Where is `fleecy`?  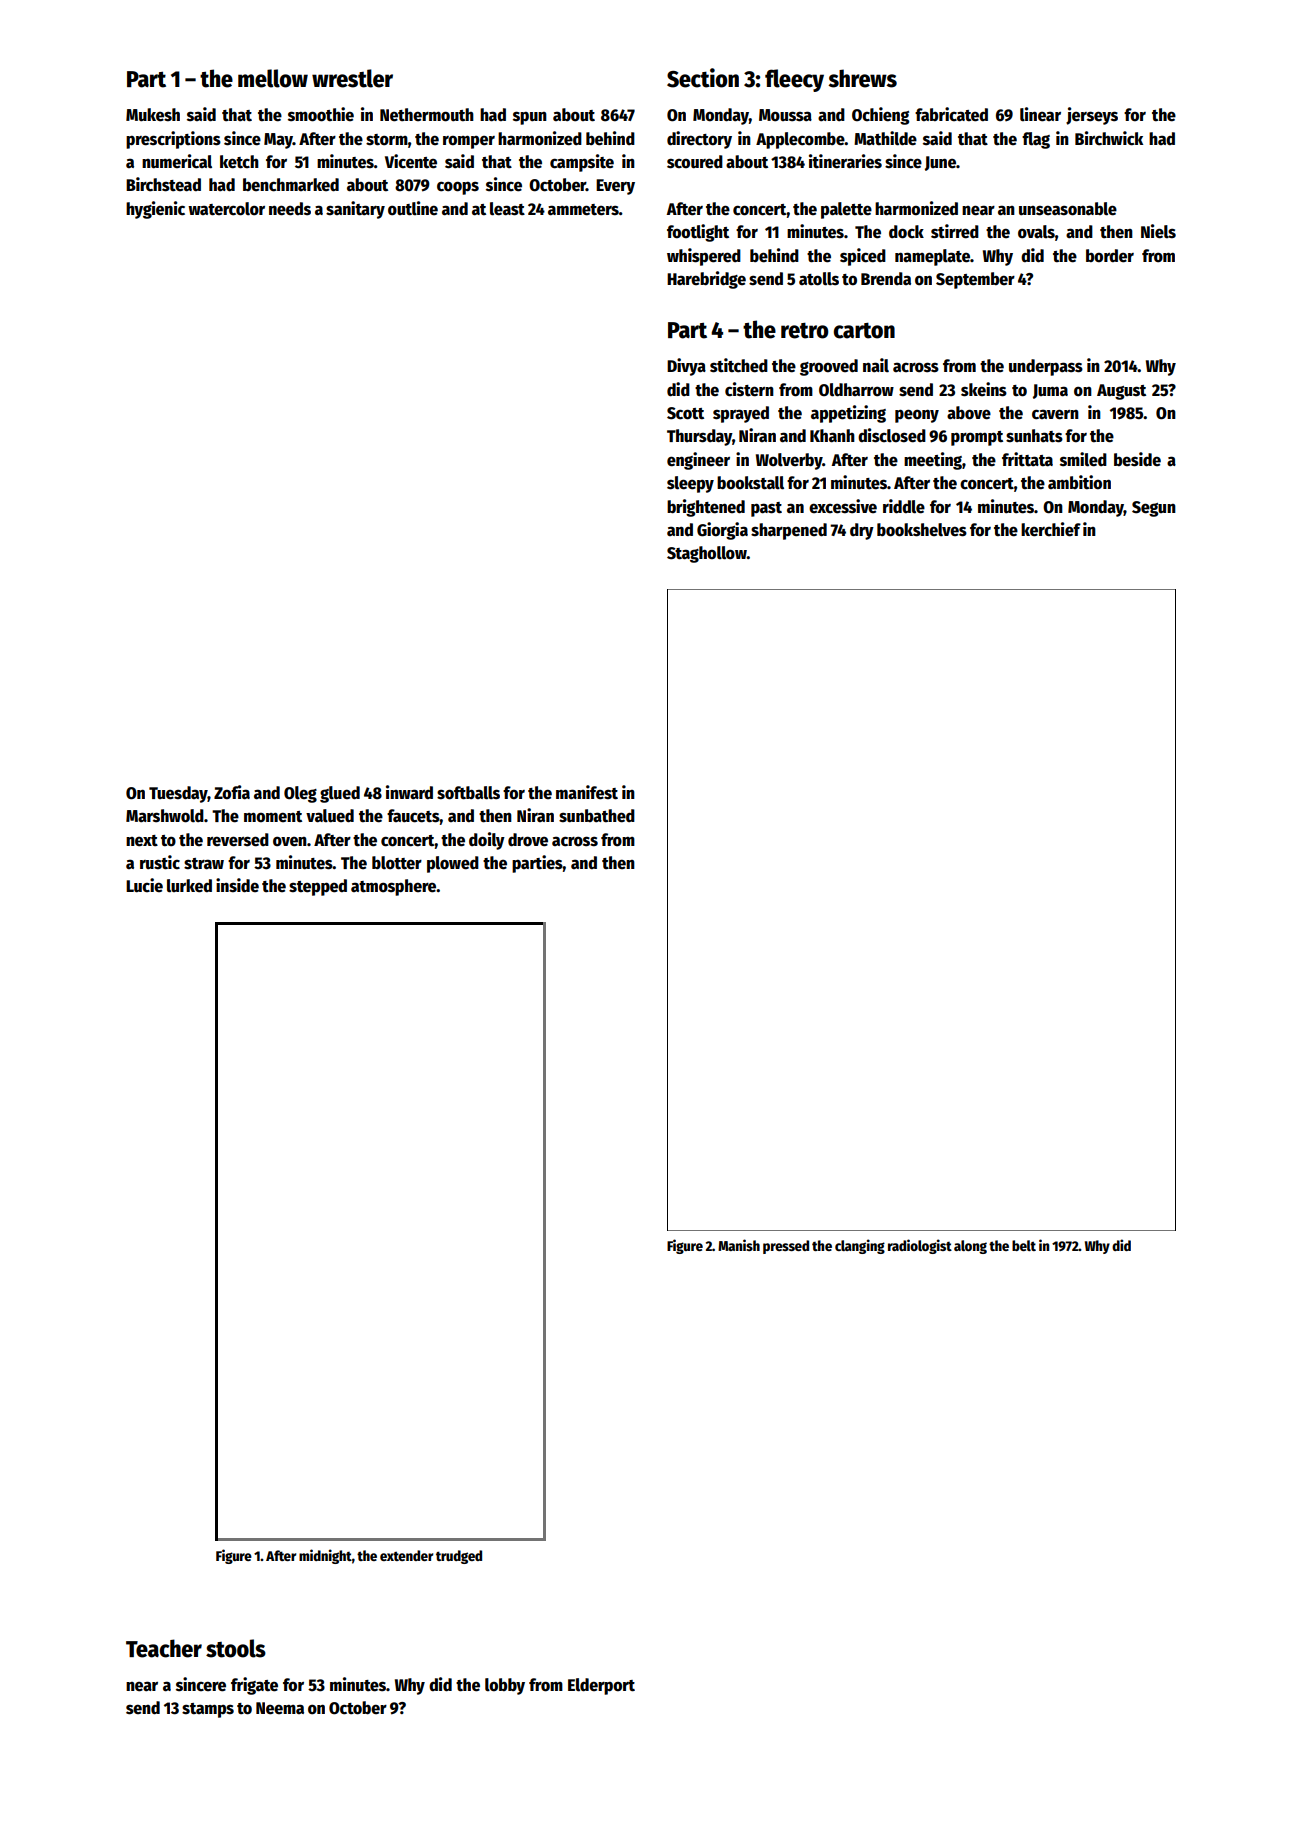
fleecy is located at coordinates (794, 80).
